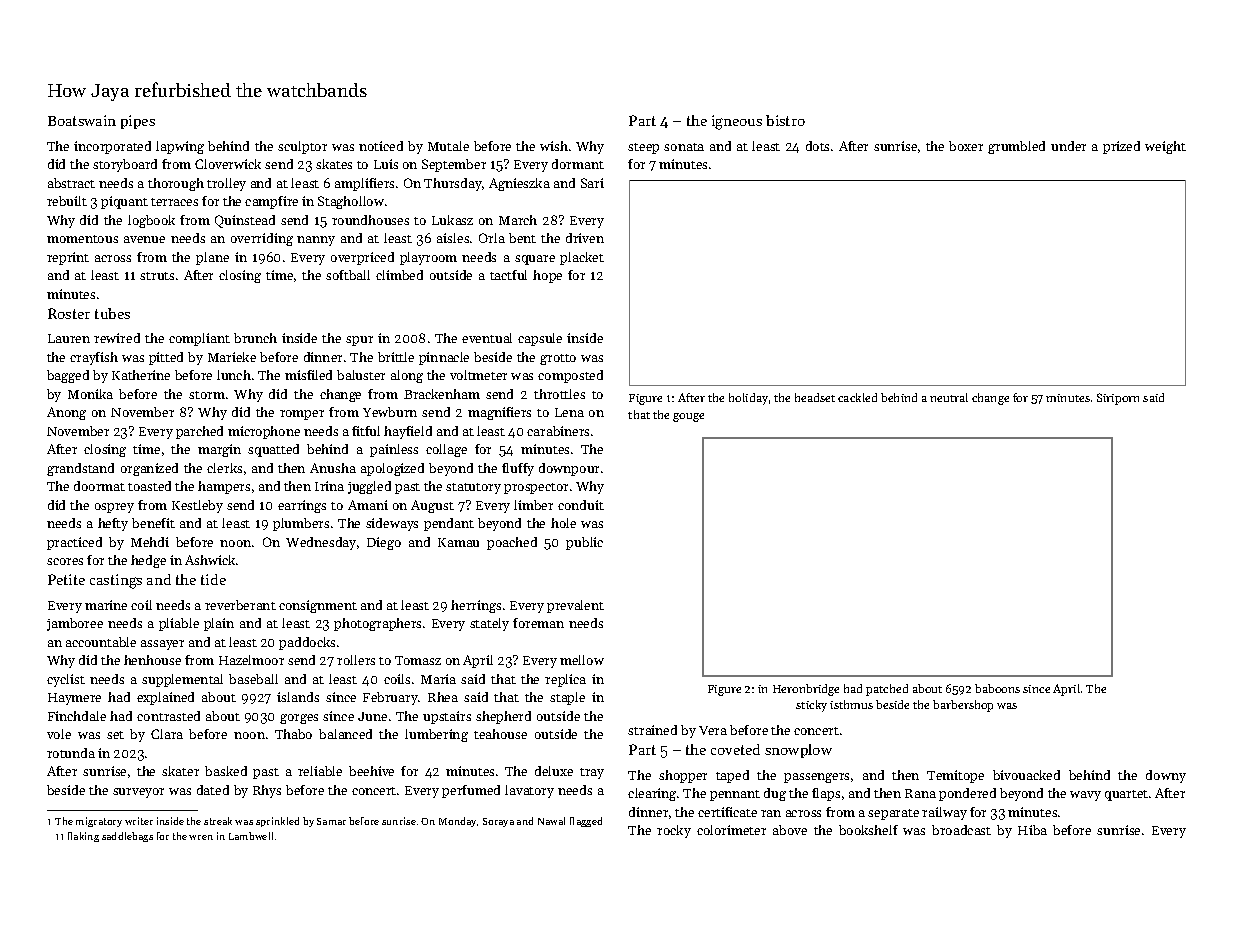  What do you see at coordinates (955, 776) in the page?
I see `Temitope` at bounding box center [955, 776].
